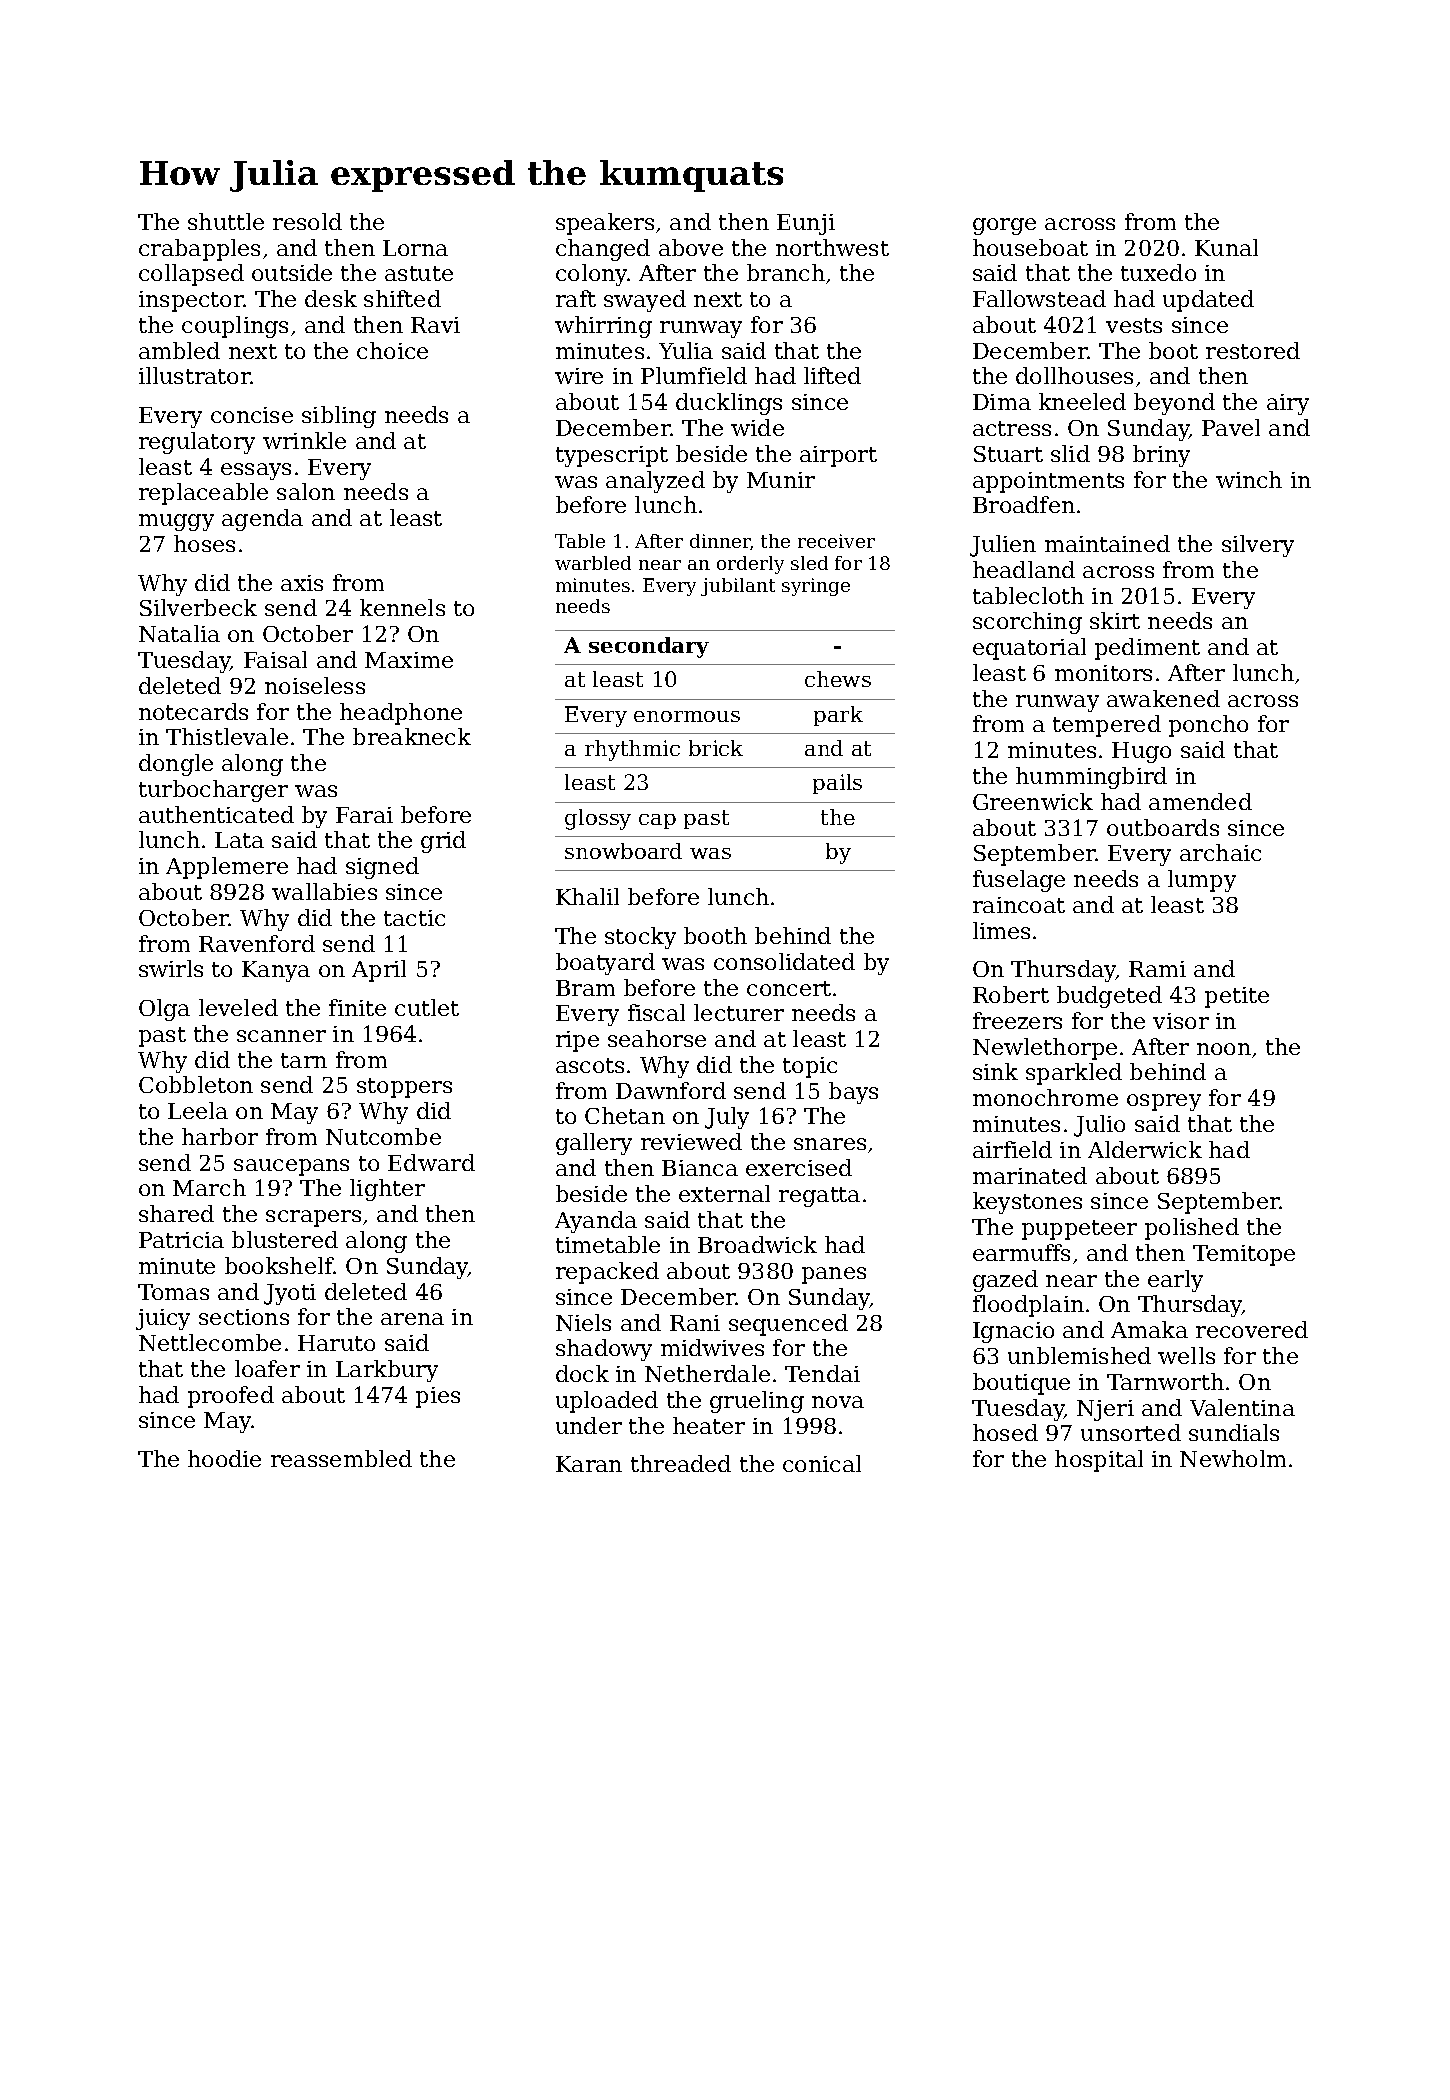 The image size is (1450, 2100). What do you see at coordinates (612, 456) in the document?
I see `typescript` at bounding box center [612, 456].
